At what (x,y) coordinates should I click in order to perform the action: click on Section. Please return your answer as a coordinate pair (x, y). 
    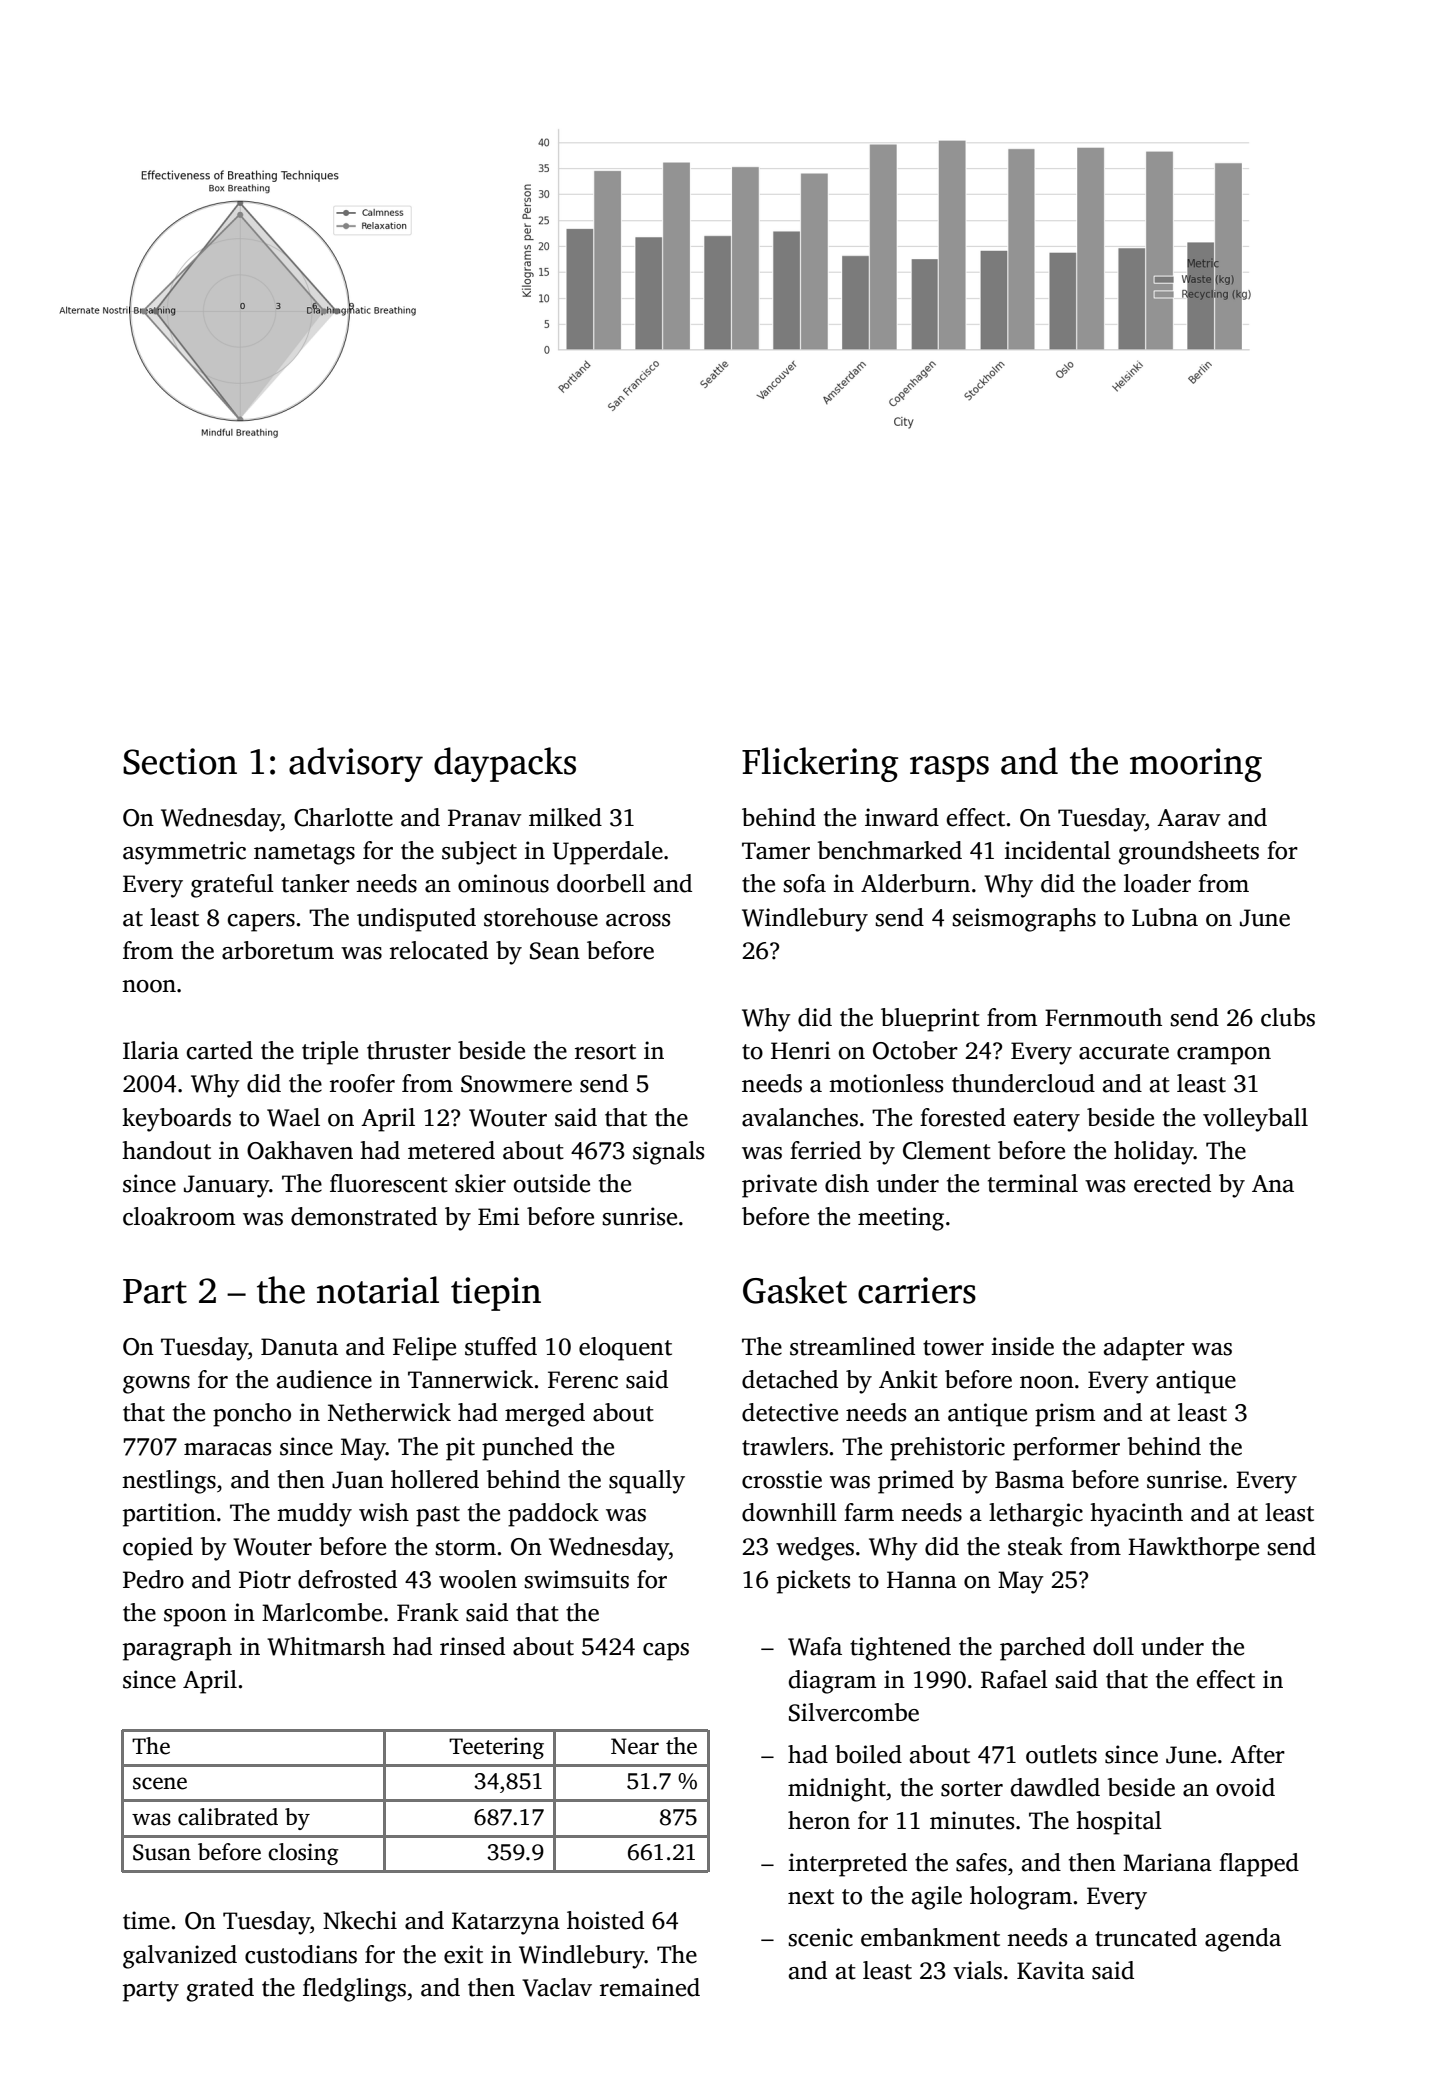
    Looking at the image, I should click on (180, 761).
